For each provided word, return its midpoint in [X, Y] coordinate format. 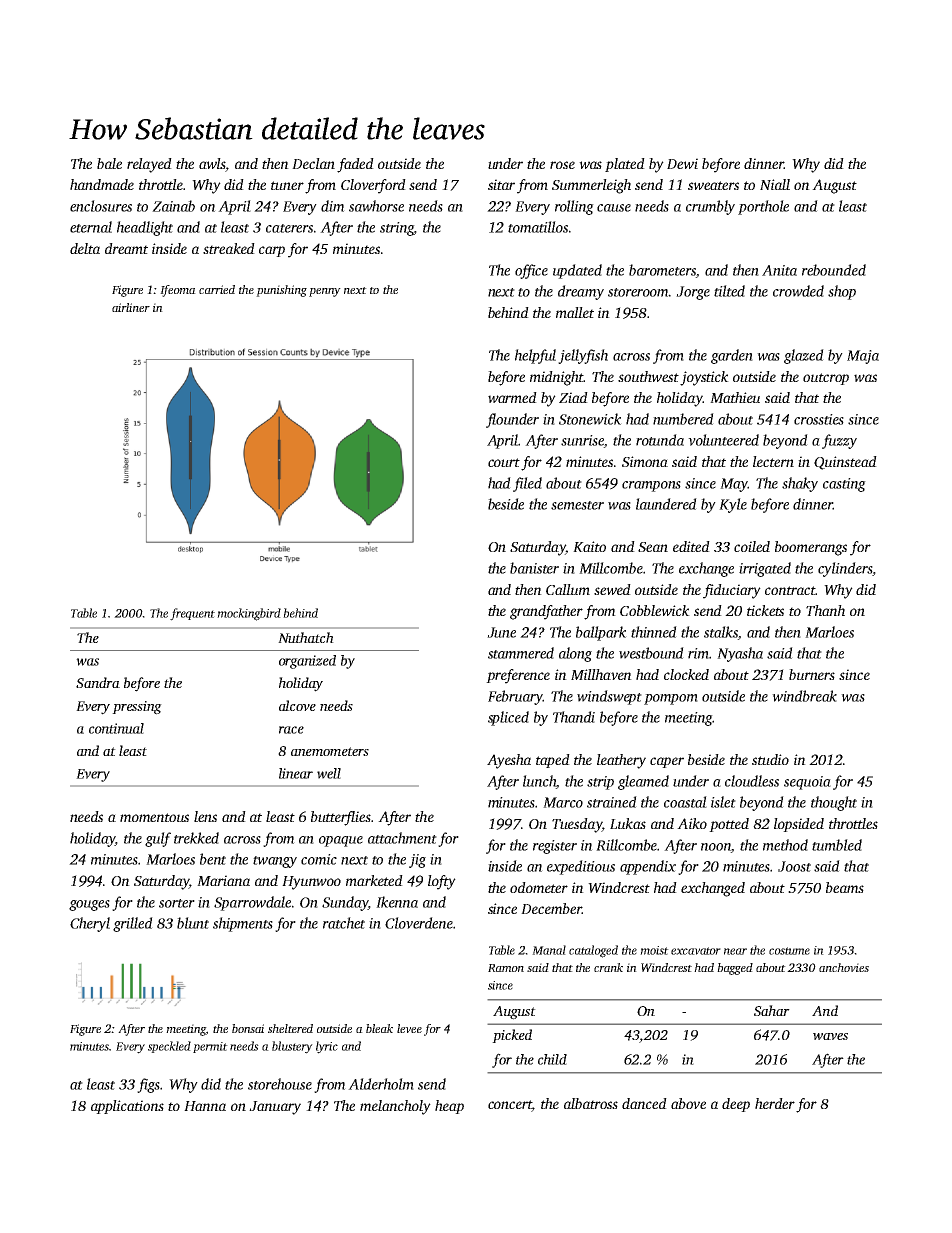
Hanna [205, 1106]
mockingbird [249, 614]
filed [527, 484]
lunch [539, 782]
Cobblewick [655, 610]
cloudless [752, 781]
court [504, 462]
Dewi [682, 163]
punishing [281, 291]
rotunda [660, 440]
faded [355, 165]
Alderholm [381, 1084]
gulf [158, 839]
